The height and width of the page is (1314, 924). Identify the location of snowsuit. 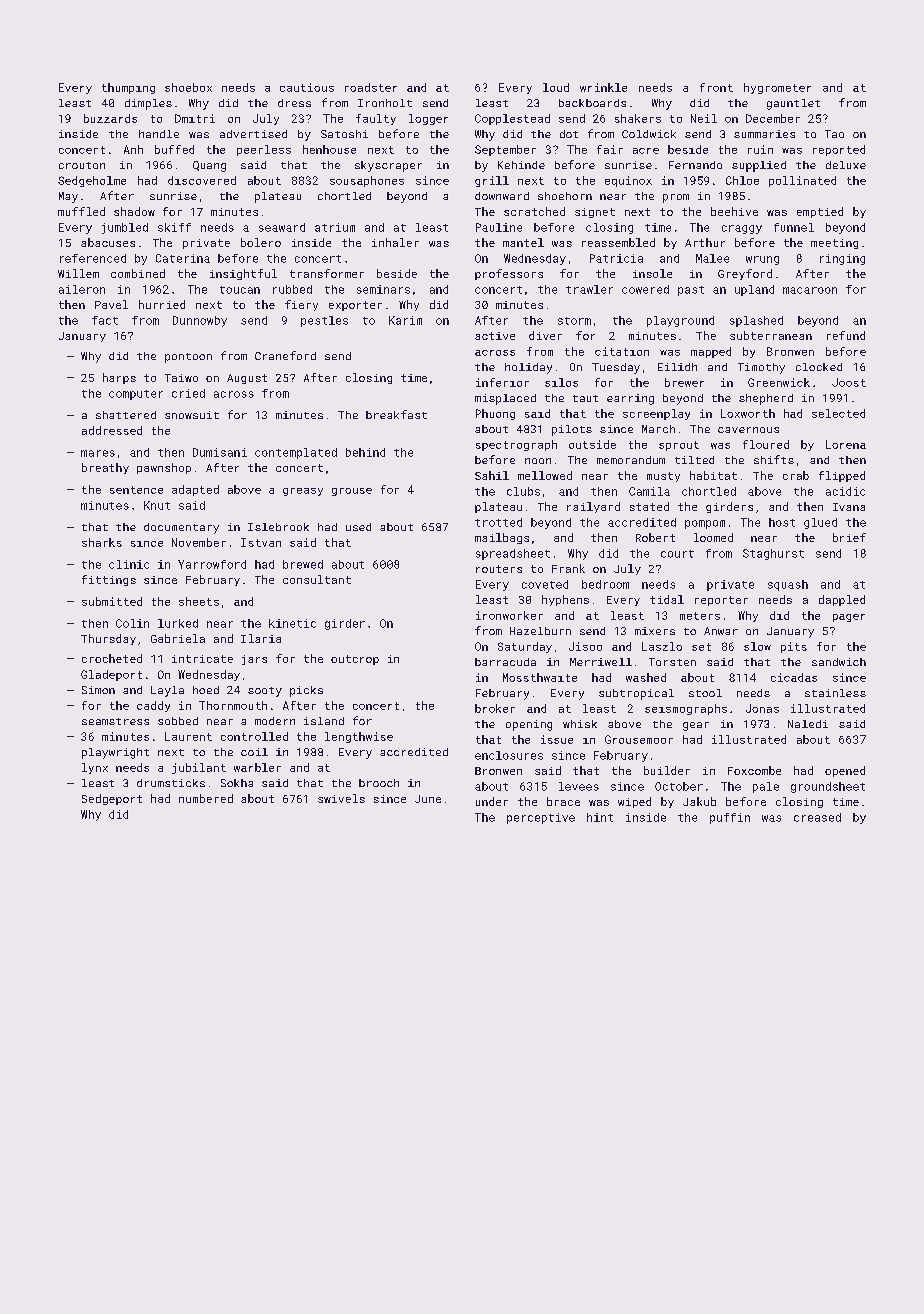
(192, 415).
